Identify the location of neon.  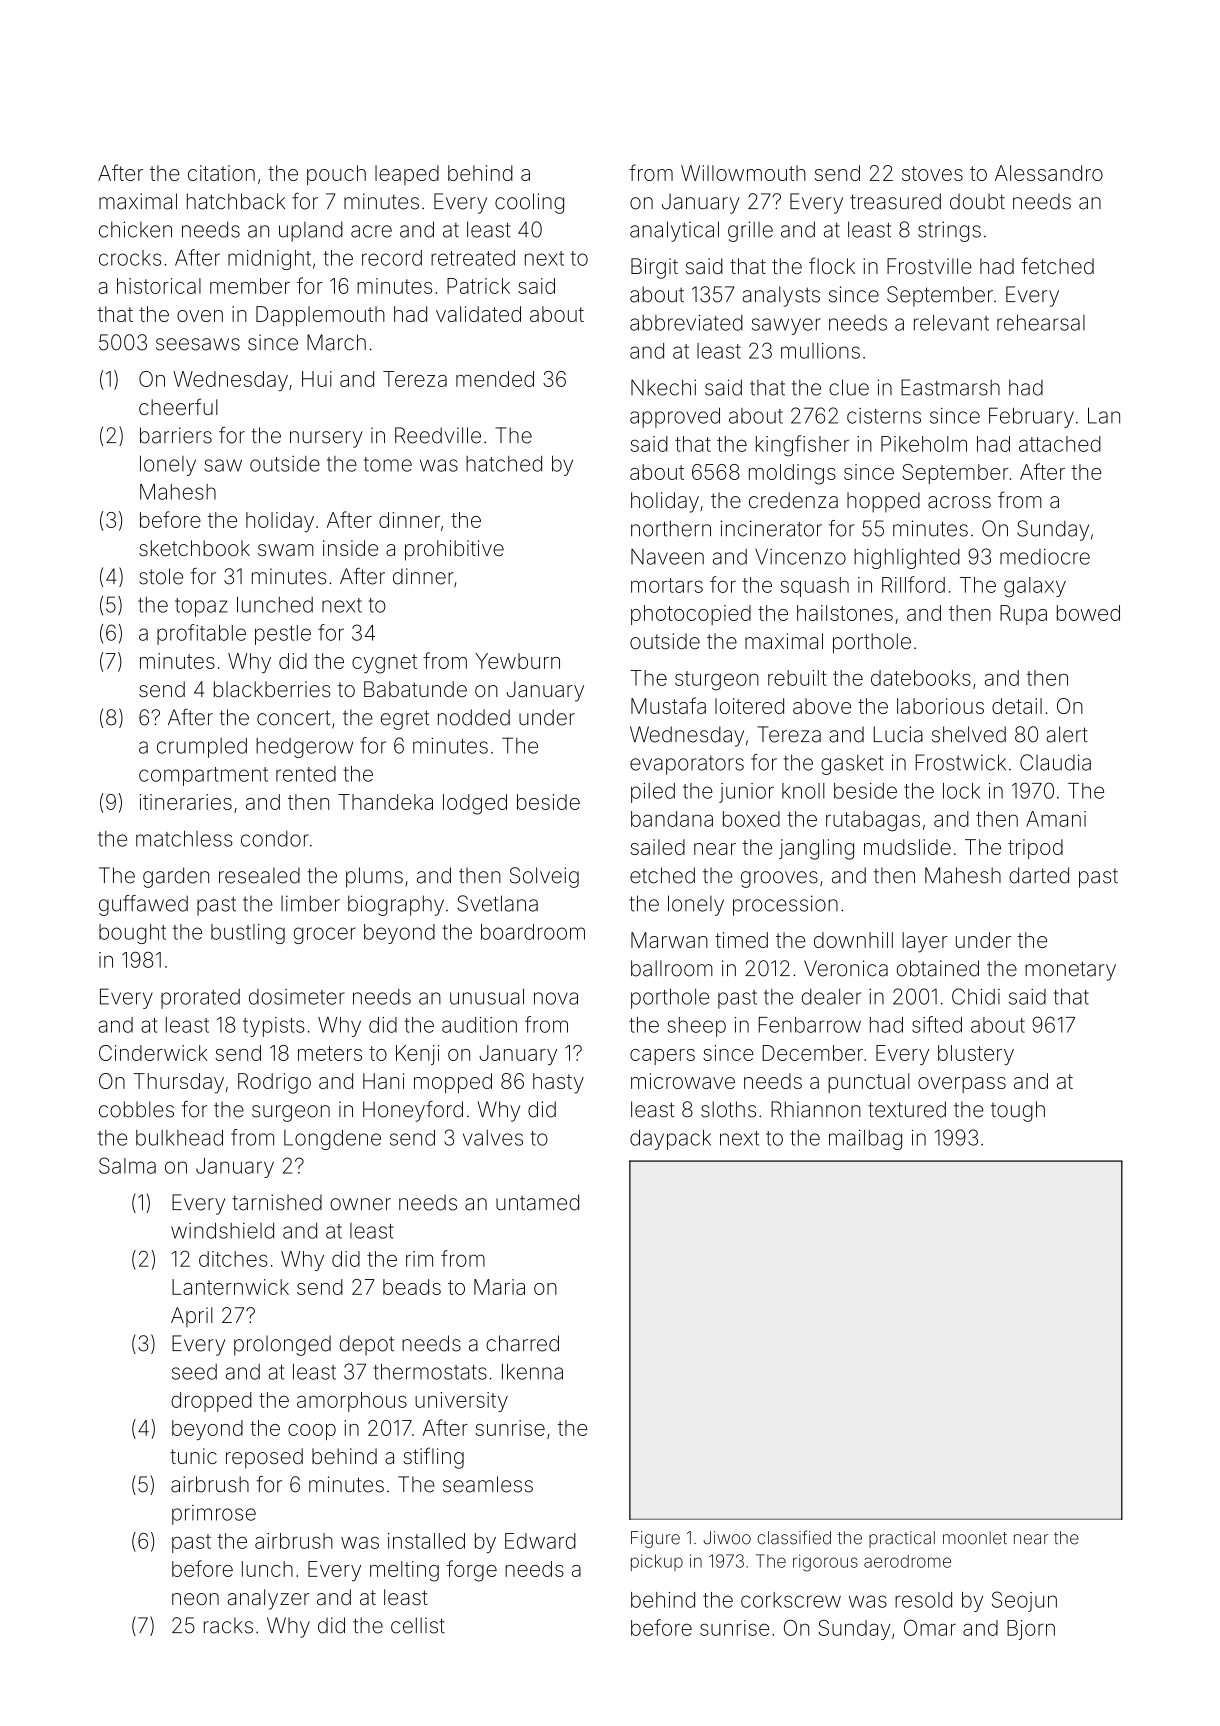
(195, 1599).
